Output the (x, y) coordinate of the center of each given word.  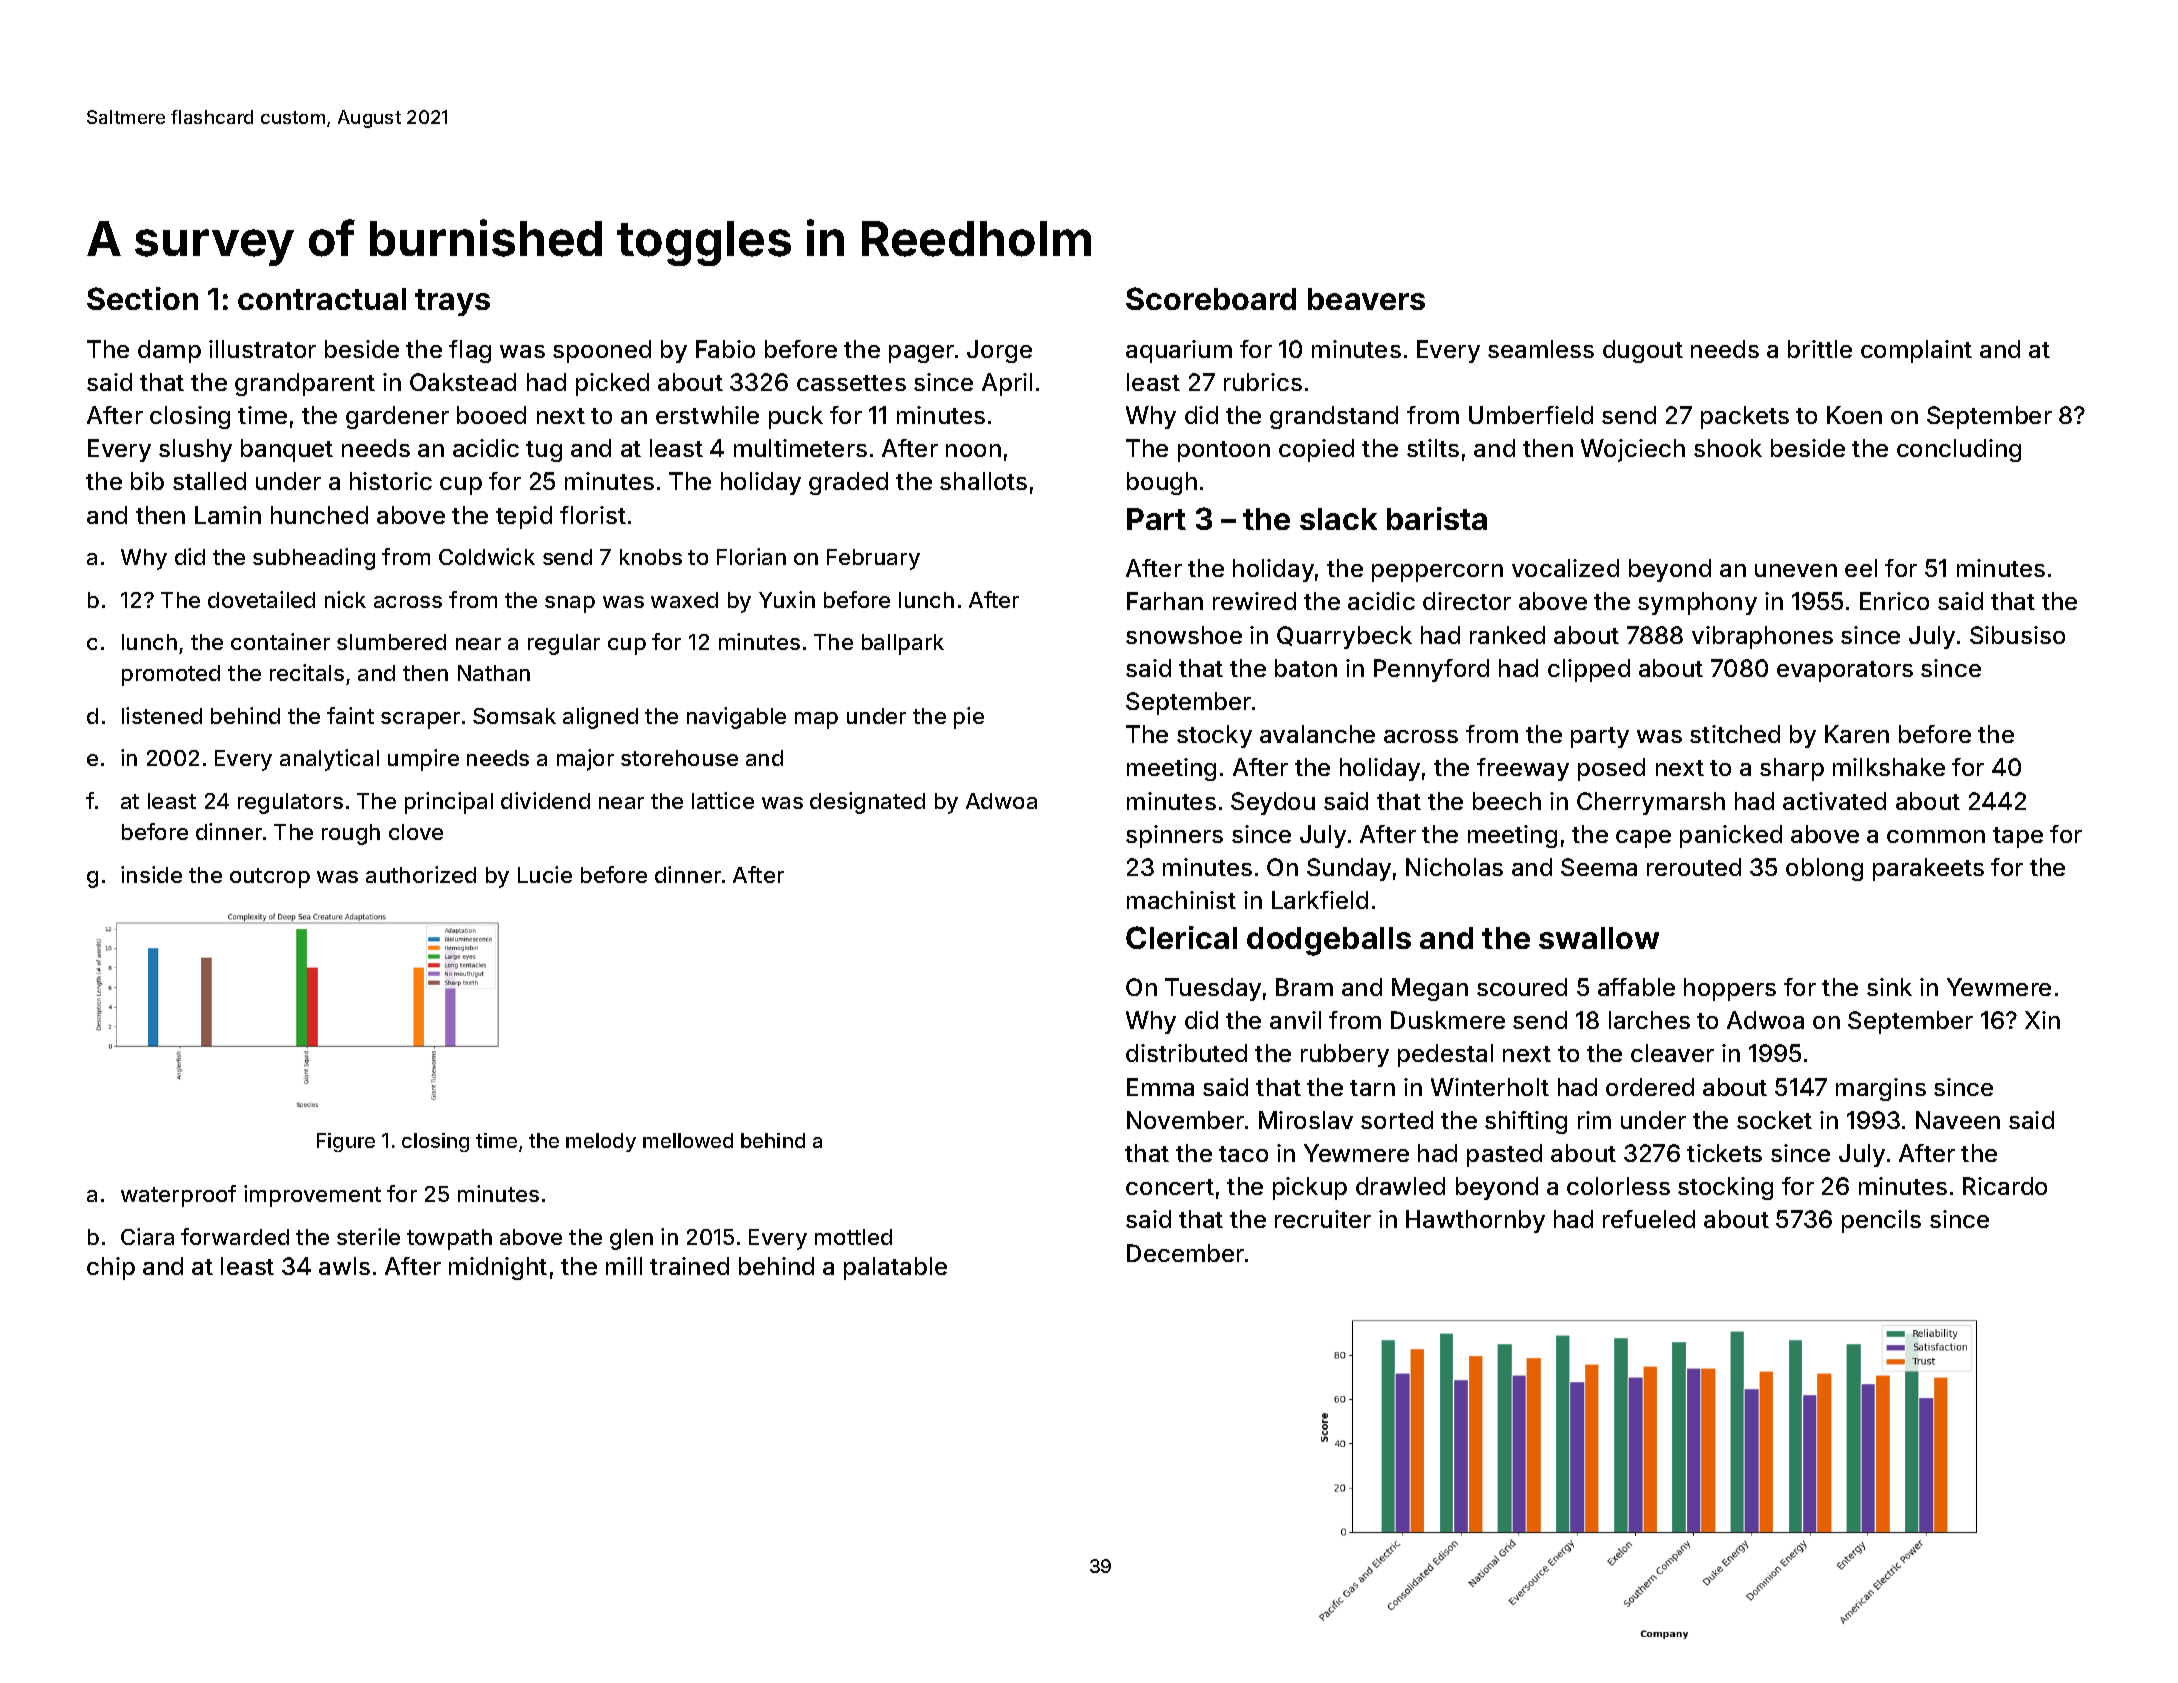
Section (142, 298)
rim (1594, 1120)
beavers (1366, 299)
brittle (1820, 349)
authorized (421, 874)
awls (344, 1266)
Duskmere (1448, 1020)
